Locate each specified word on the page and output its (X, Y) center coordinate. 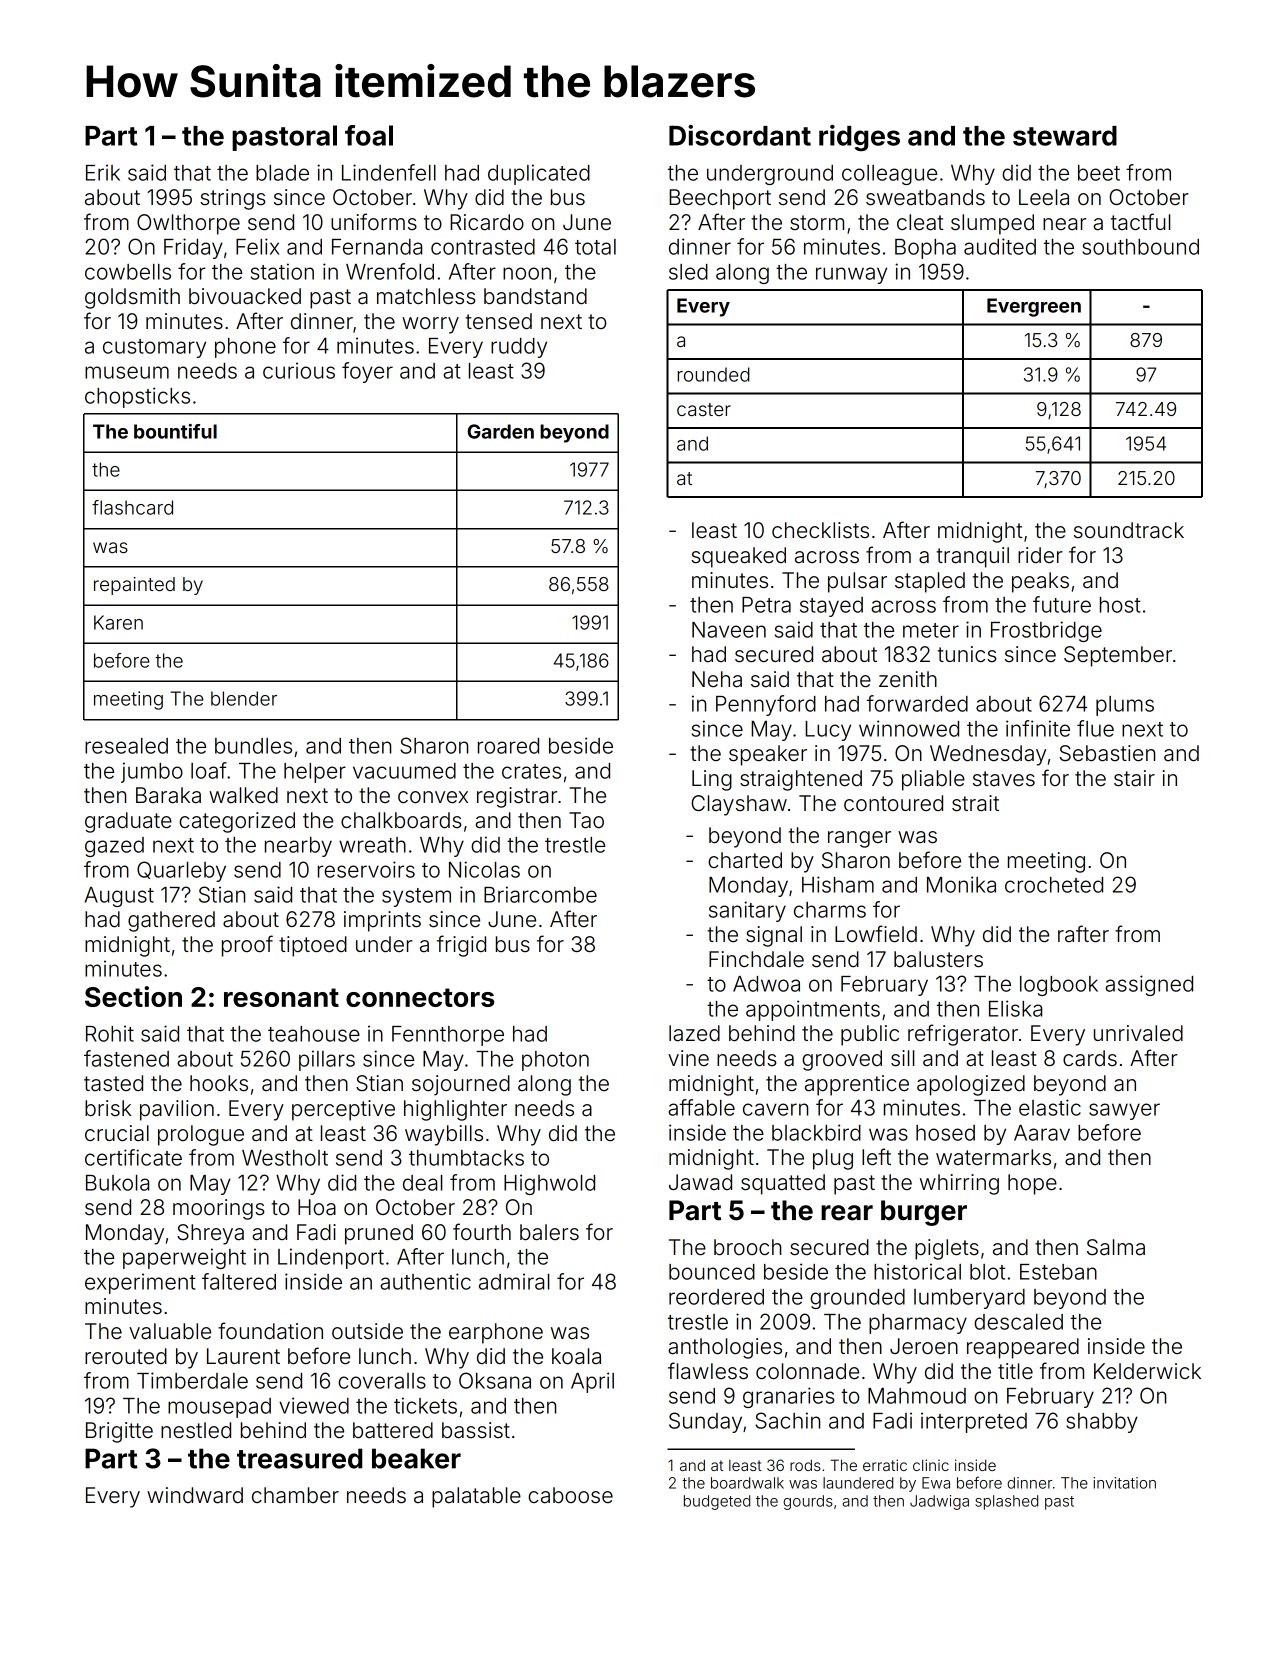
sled (688, 272)
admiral (514, 1281)
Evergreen (1034, 307)
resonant (281, 997)
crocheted (1054, 885)
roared (508, 746)
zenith (908, 679)
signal (774, 936)
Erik (103, 172)
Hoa (317, 1207)
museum (127, 372)
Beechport (720, 199)
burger (924, 1213)
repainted (134, 586)
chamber (295, 1495)
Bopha (925, 249)
